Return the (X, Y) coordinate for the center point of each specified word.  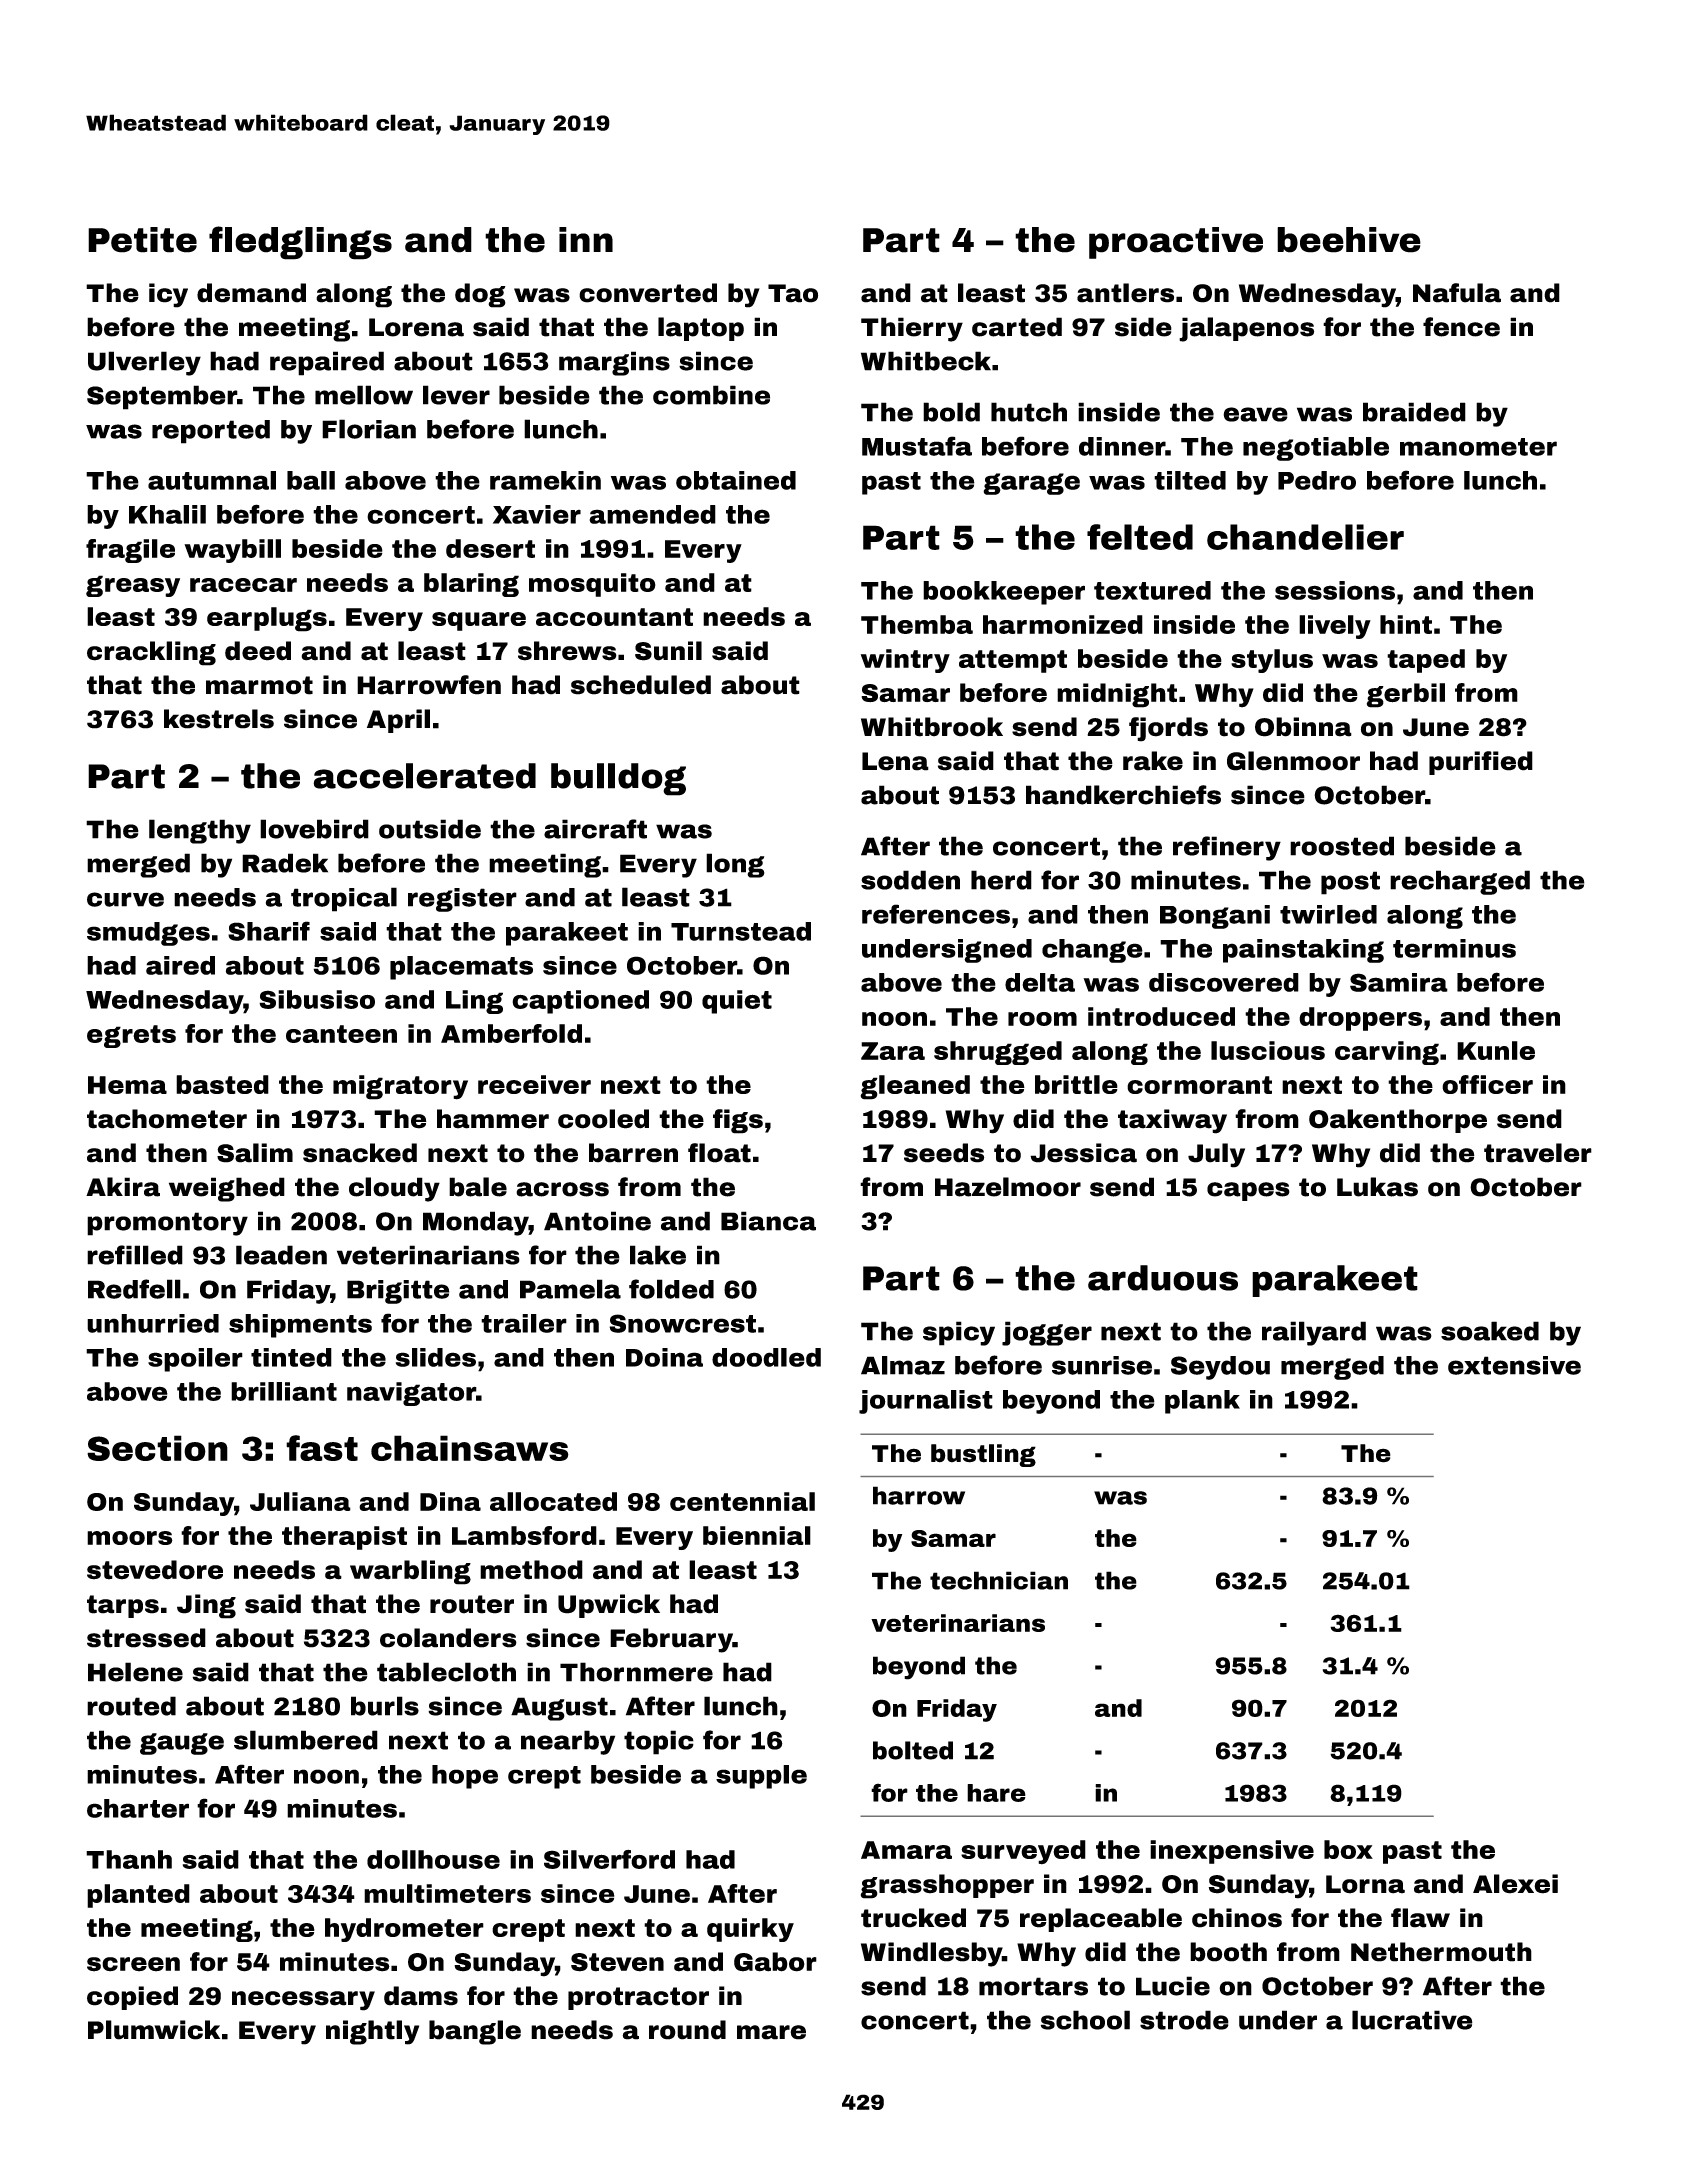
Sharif (269, 931)
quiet (737, 1002)
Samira (1399, 982)
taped (1426, 661)
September (162, 397)
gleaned (915, 1087)
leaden (281, 1255)
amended (652, 514)
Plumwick (154, 2030)
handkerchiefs (1123, 795)
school (1085, 2020)
